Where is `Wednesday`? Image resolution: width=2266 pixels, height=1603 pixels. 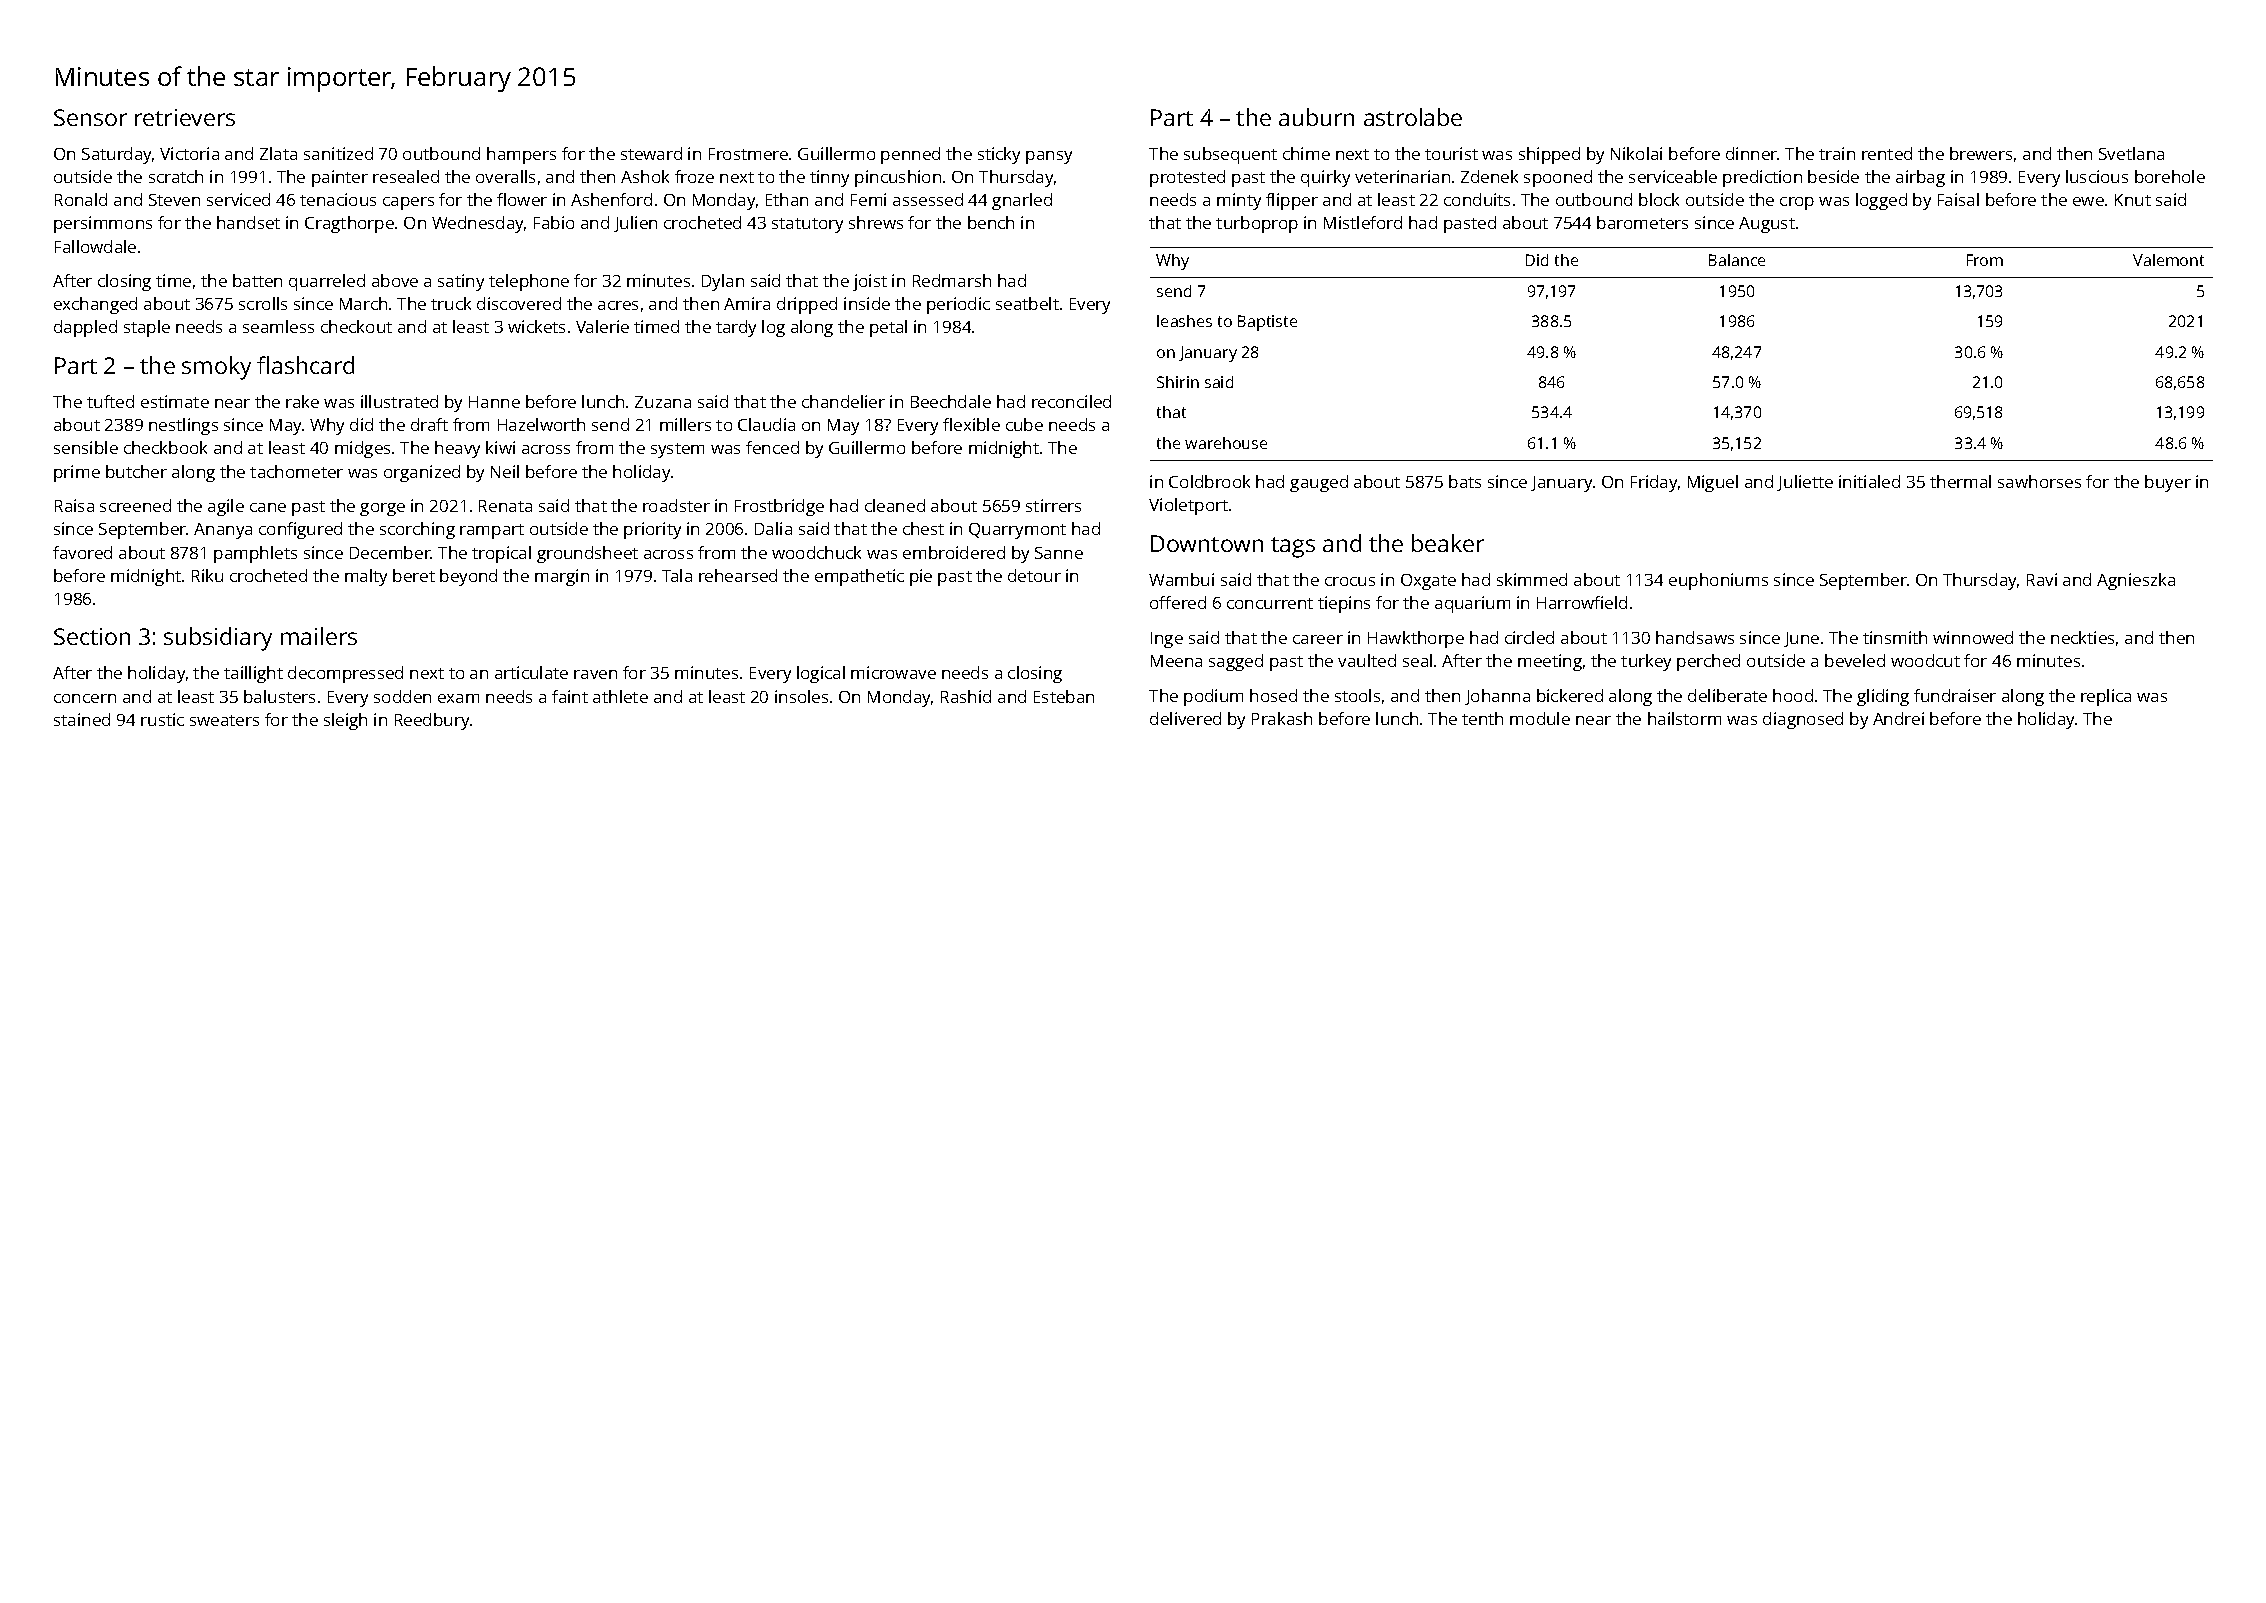 Wednesday is located at coordinates (477, 224).
